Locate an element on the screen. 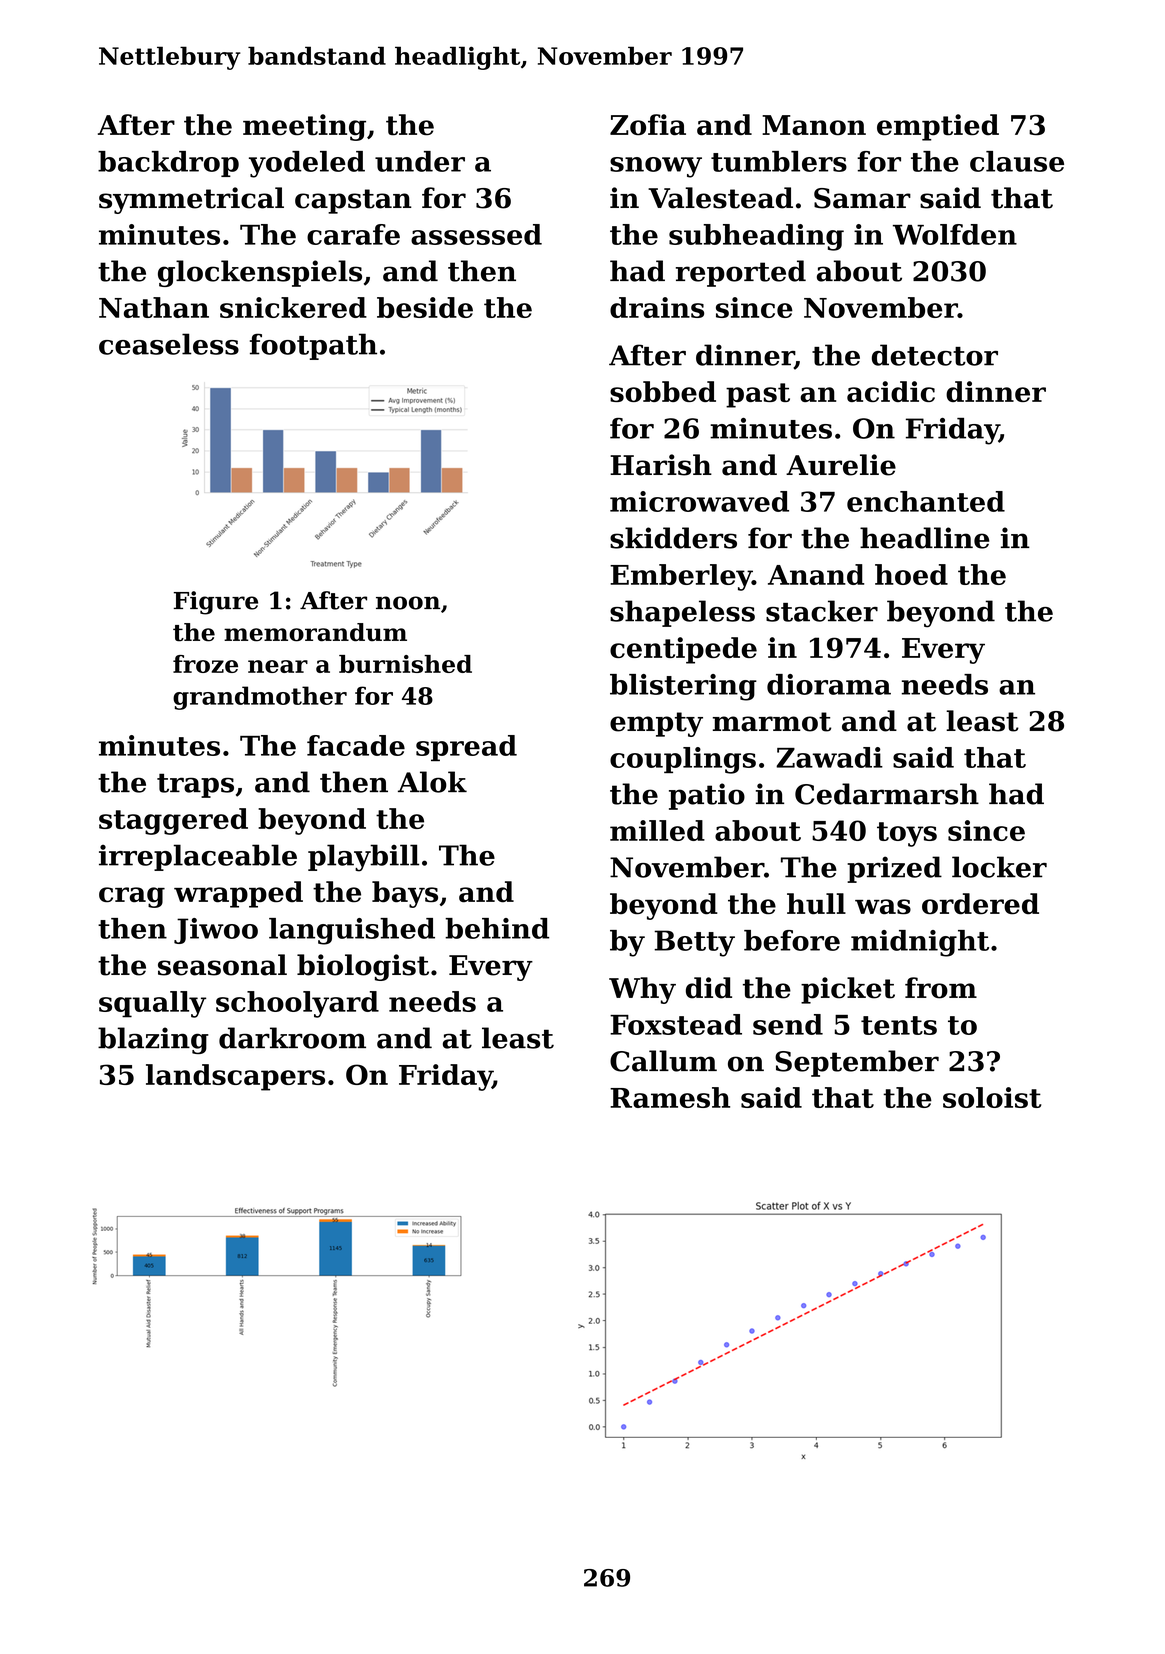  grandmother is located at coordinates (260, 698).
